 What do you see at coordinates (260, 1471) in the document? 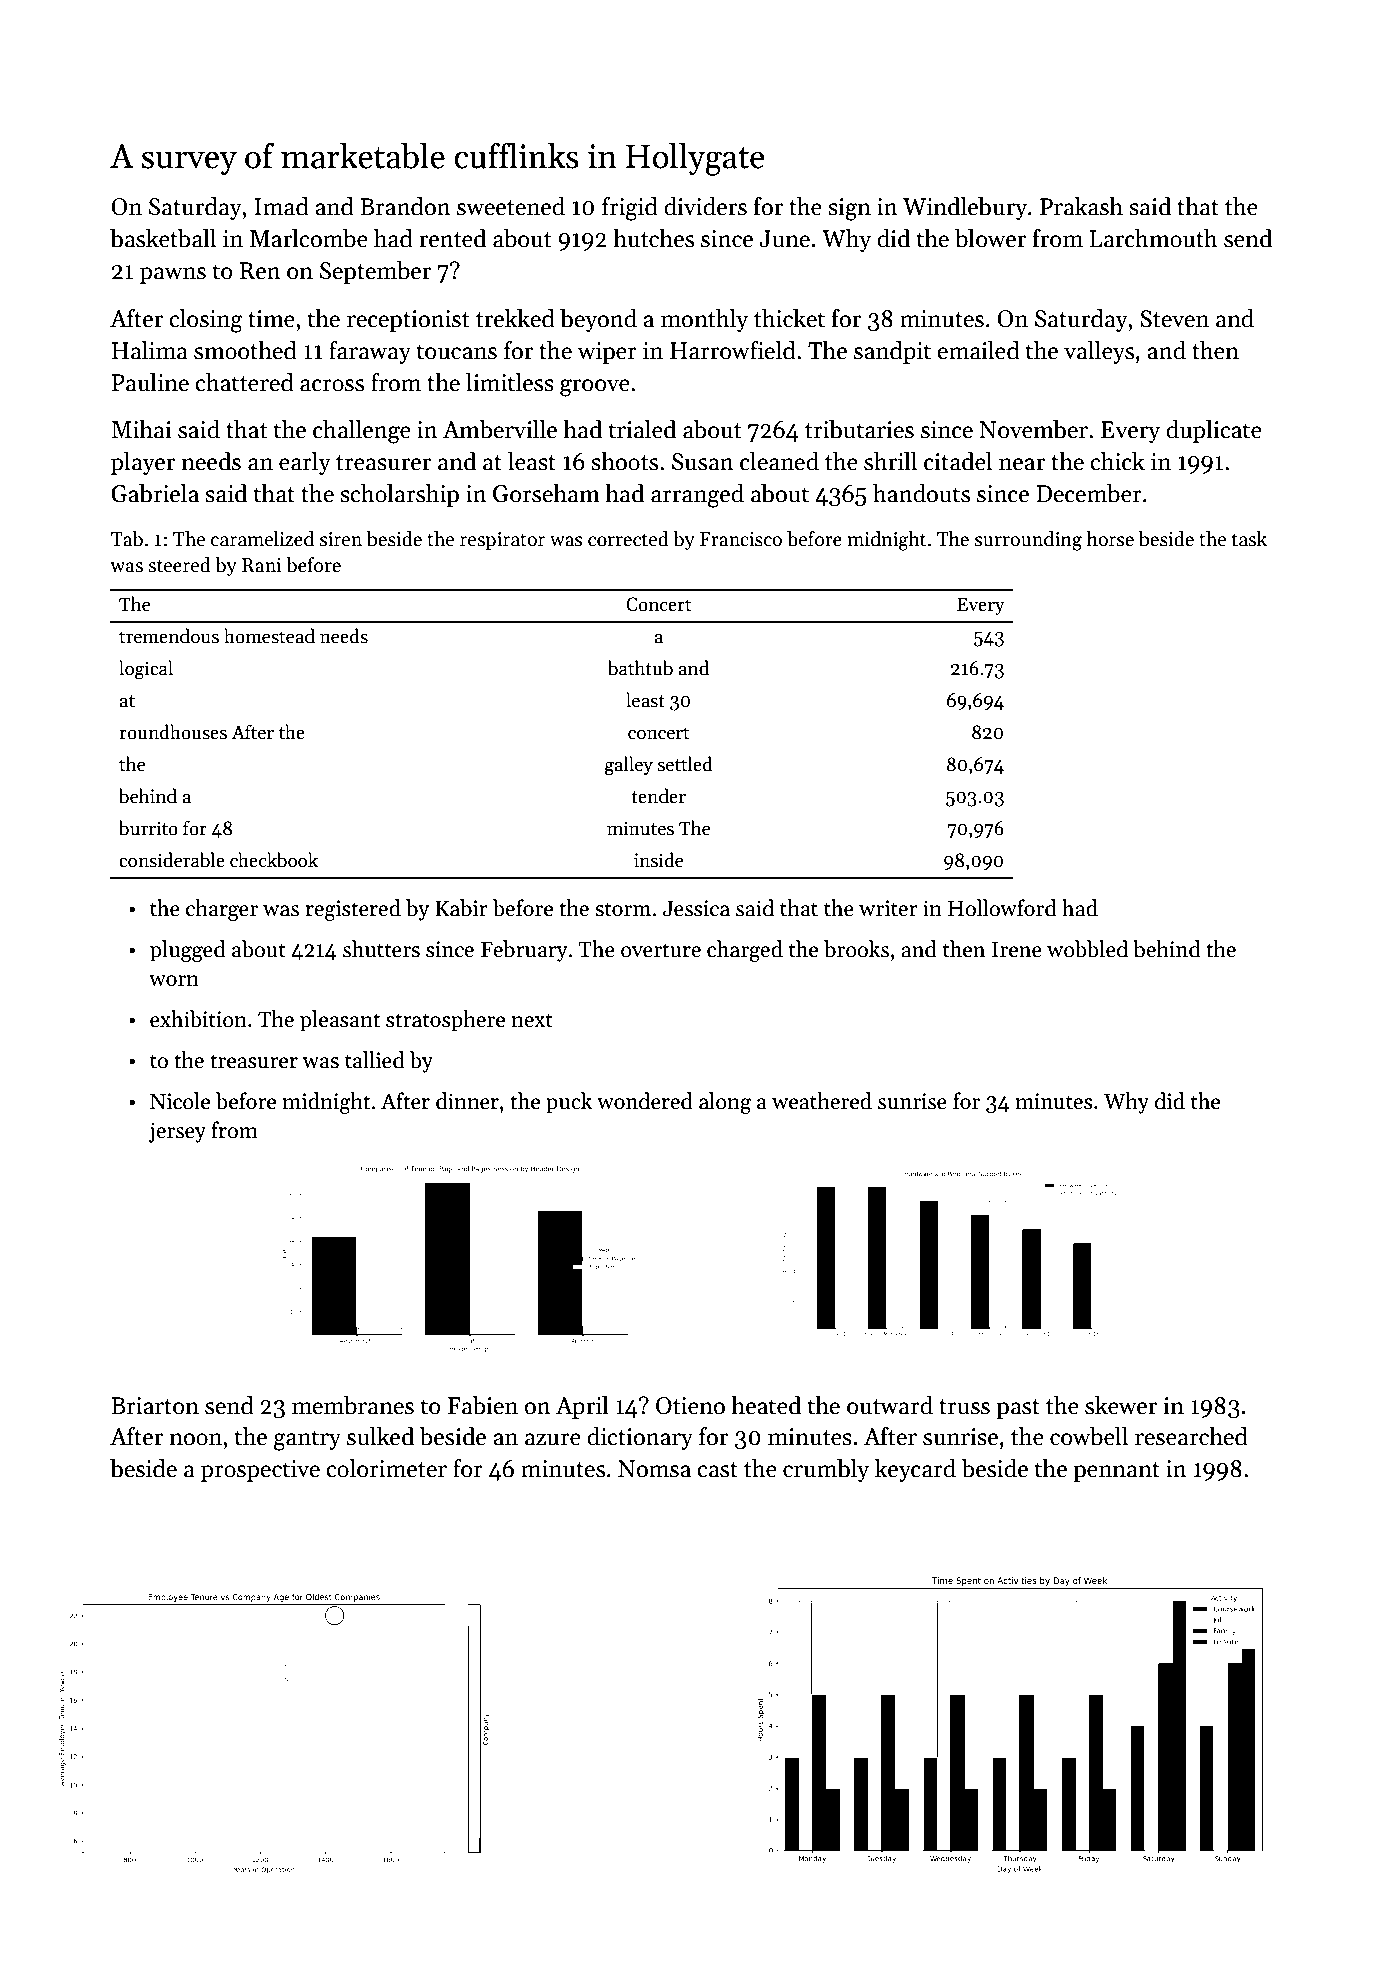
I see `prospective` at bounding box center [260, 1471].
